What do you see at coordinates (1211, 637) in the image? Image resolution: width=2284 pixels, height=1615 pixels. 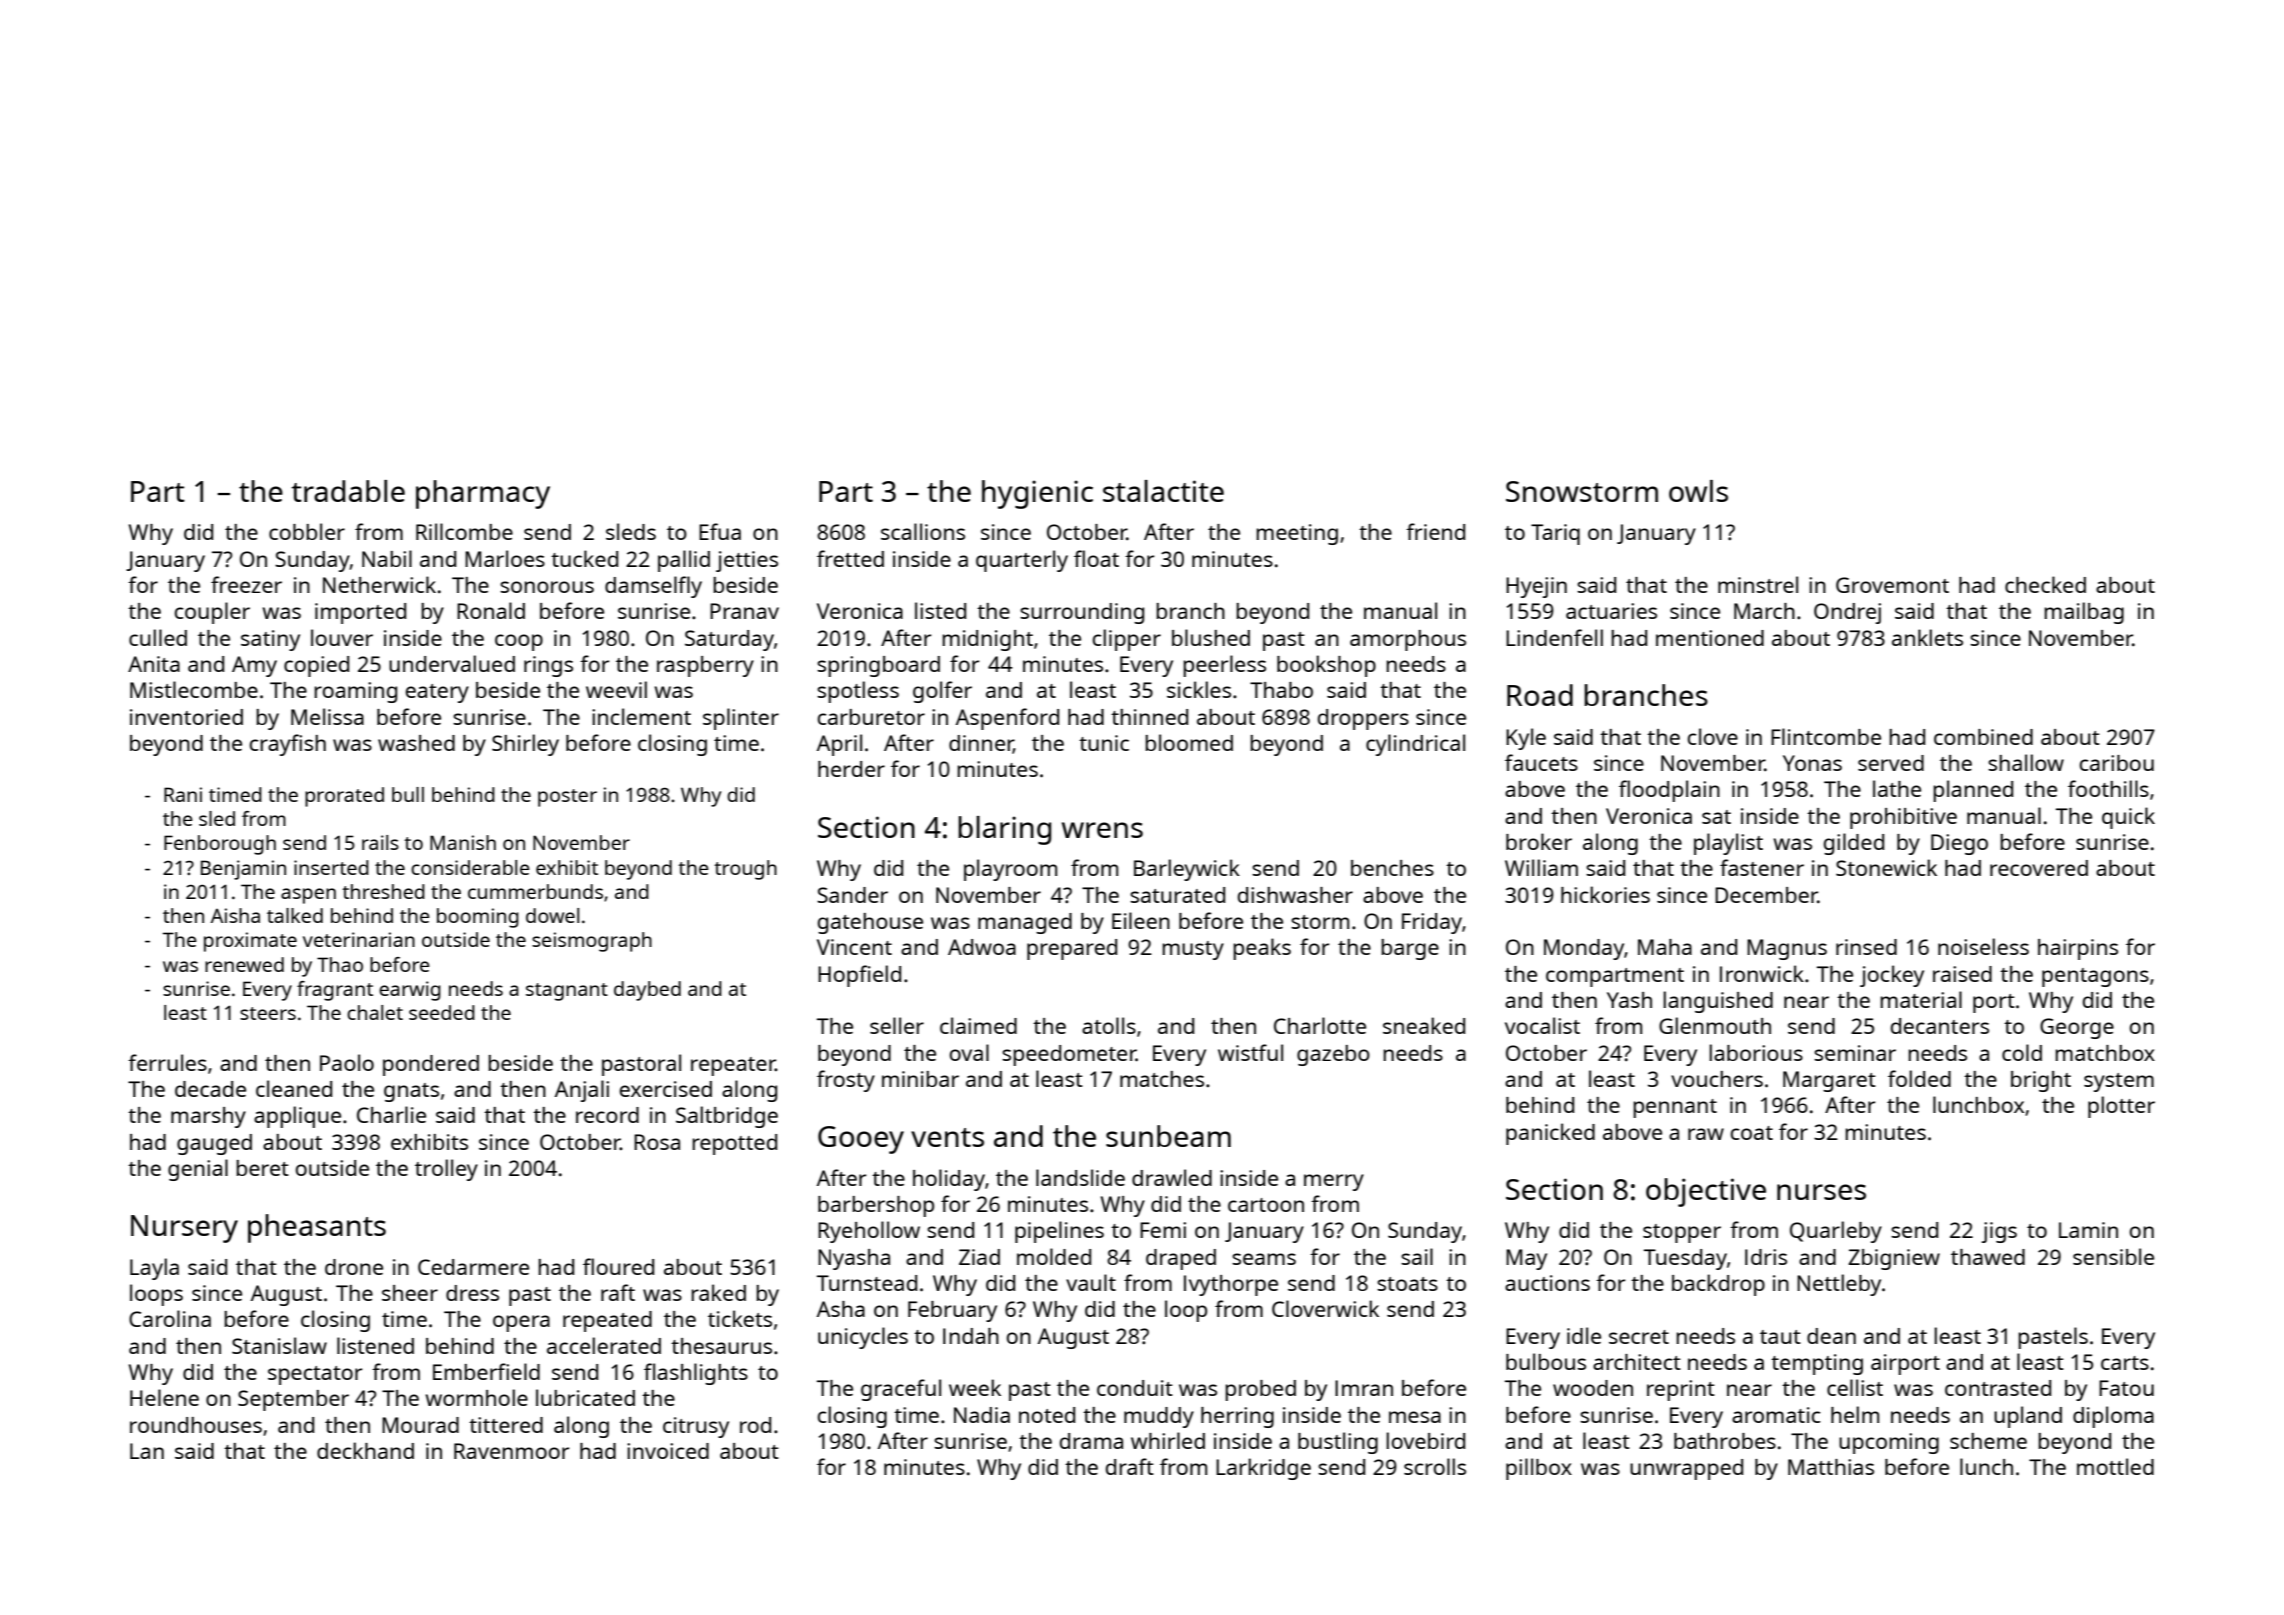 I see `blushed` at bounding box center [1211, 637].
